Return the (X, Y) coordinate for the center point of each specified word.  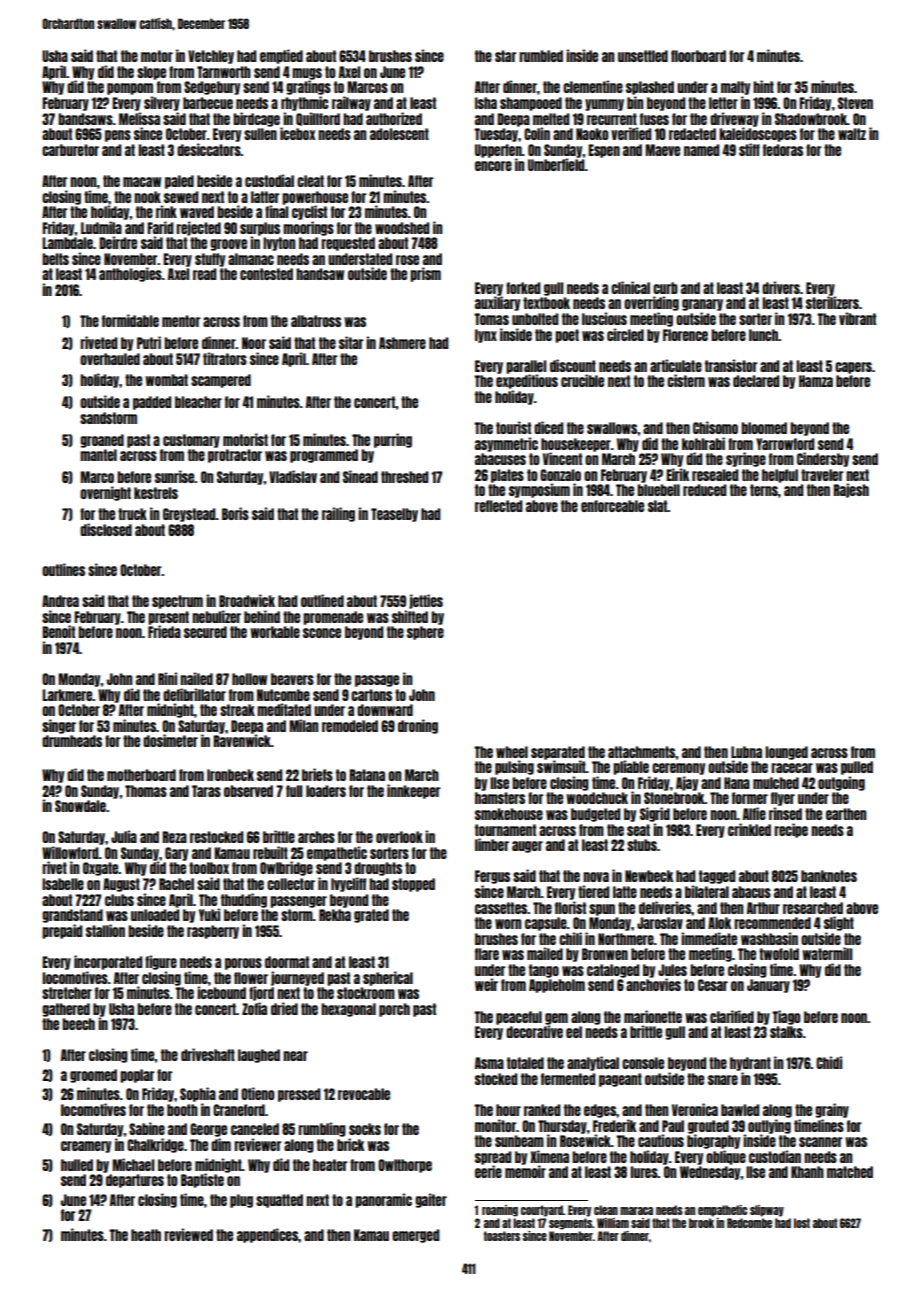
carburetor (70, 150)
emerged (415, 1236)
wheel (512, 752)
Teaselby (394, 515)
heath (146, 1235)
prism (425, 274)
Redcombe (749, 1223)
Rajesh (851, 490)
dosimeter (170, 740)
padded (152, 403)
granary (702, 305)
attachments (642, 752)
